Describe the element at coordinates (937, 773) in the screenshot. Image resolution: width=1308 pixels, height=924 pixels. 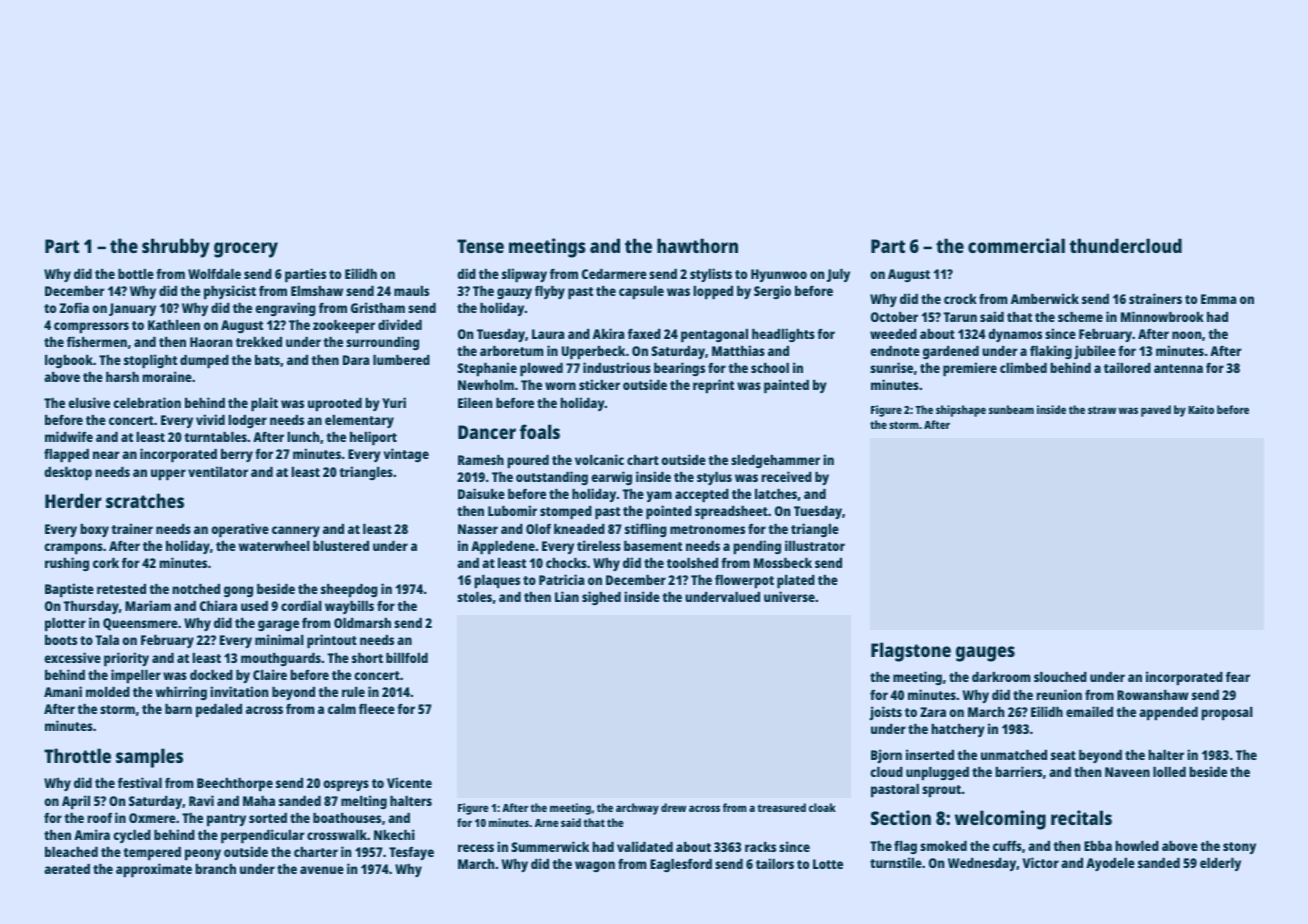
I see `unplugged` at that location.
